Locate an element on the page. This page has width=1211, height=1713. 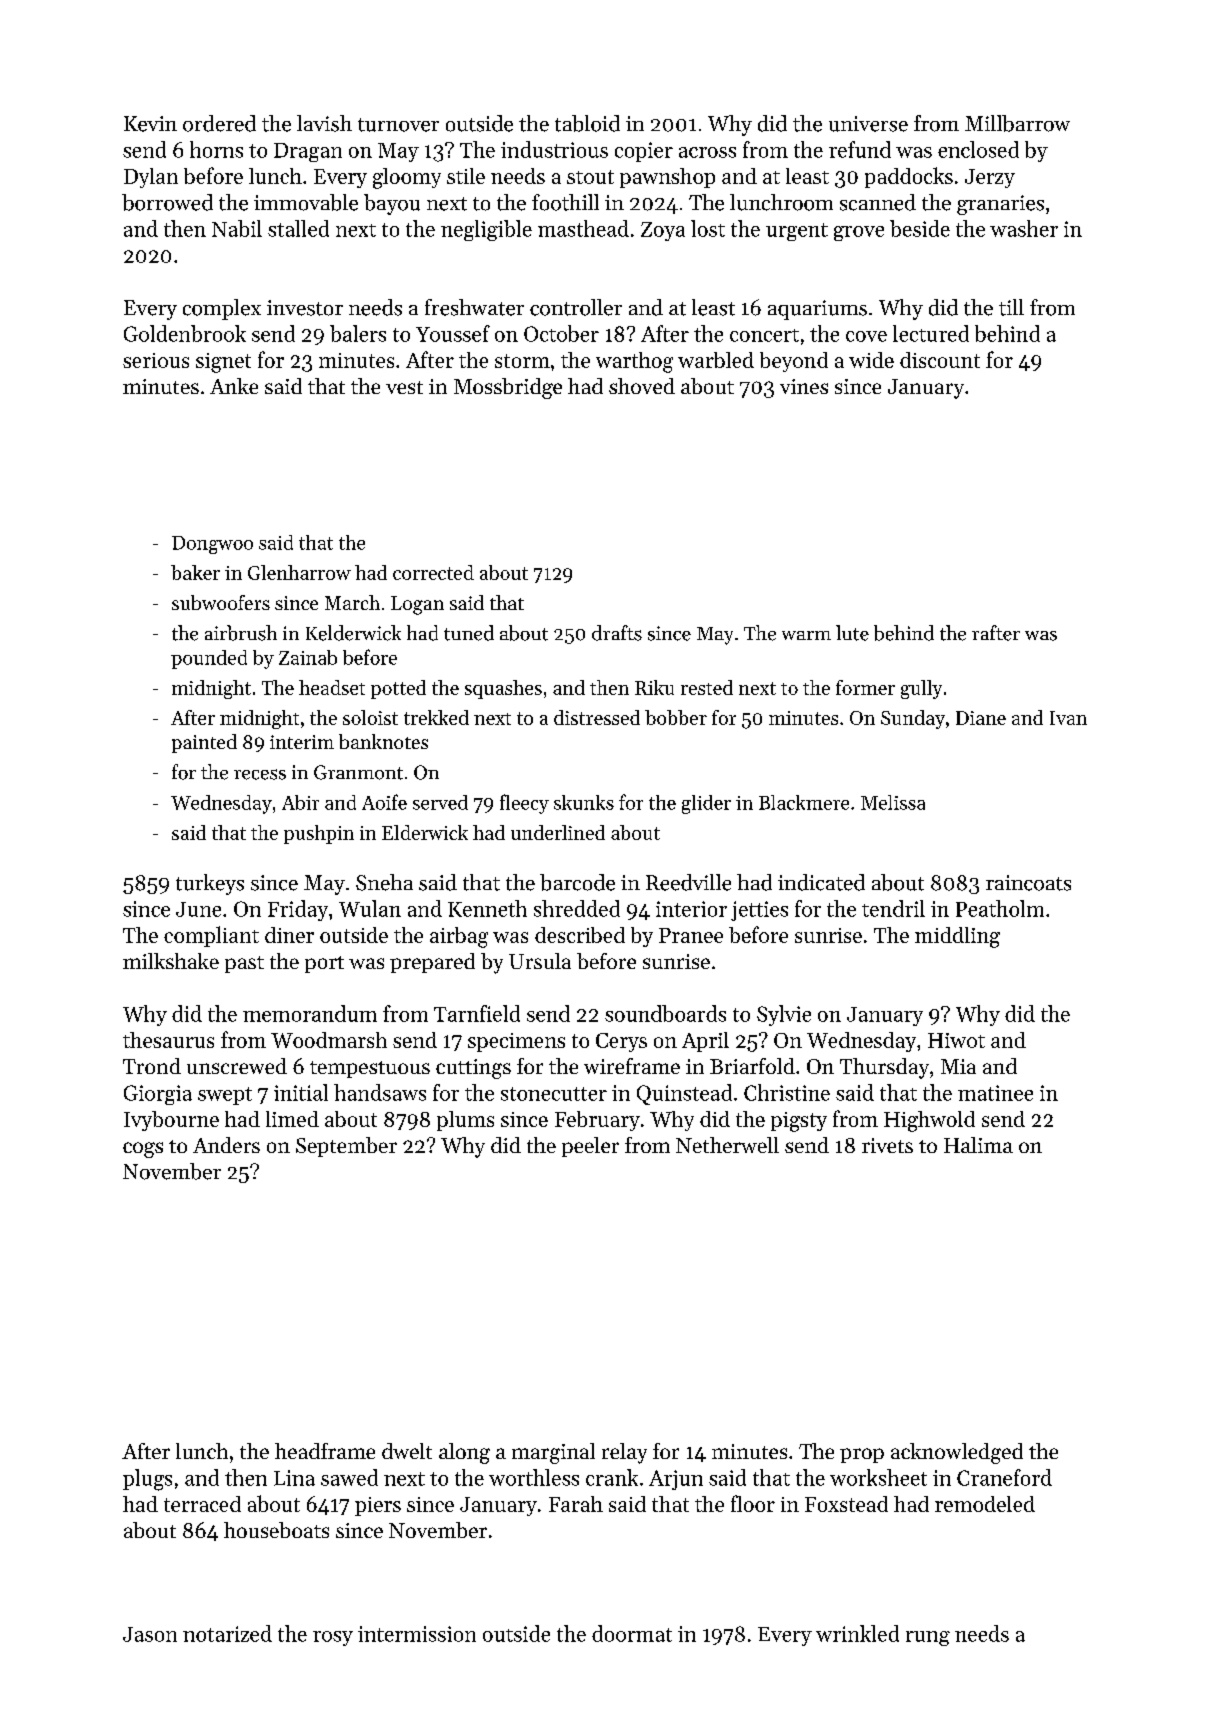
Mossbridge is located at coordinates (508, 388).
